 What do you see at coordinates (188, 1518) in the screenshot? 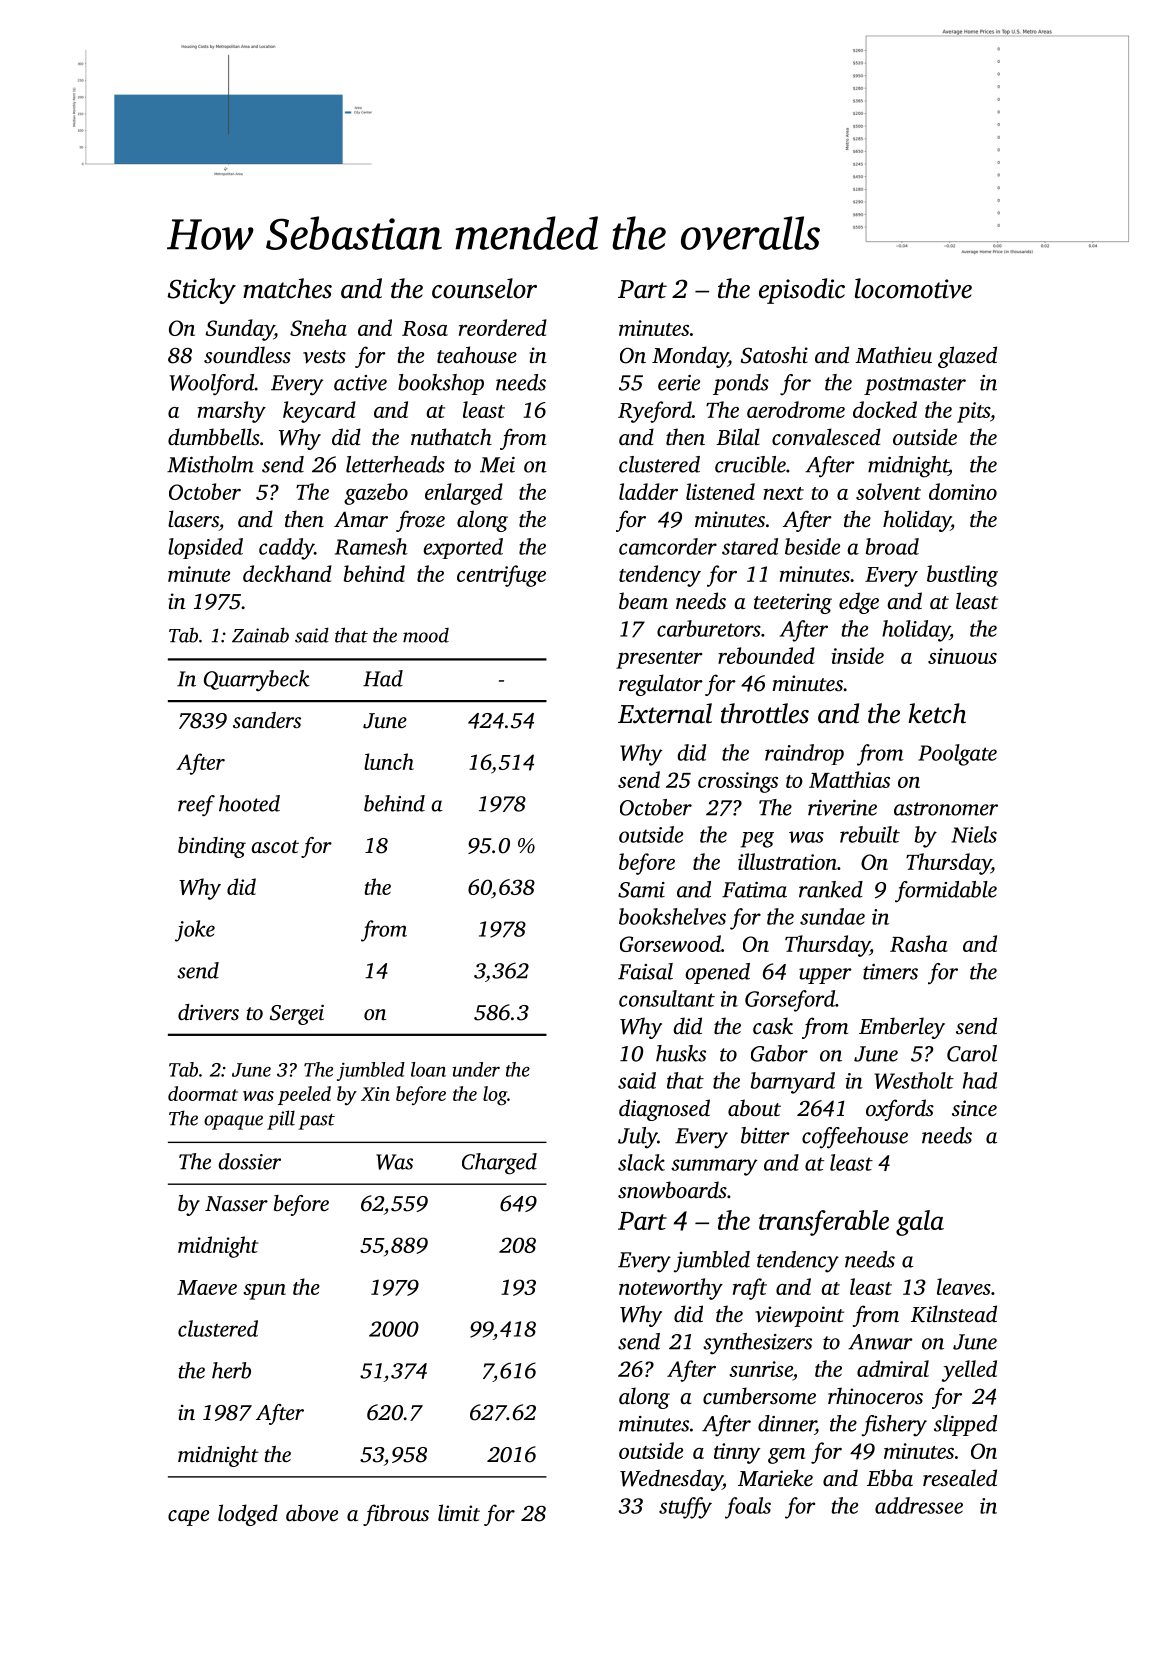
I see `cape` at bounding box center [188, 1518].
